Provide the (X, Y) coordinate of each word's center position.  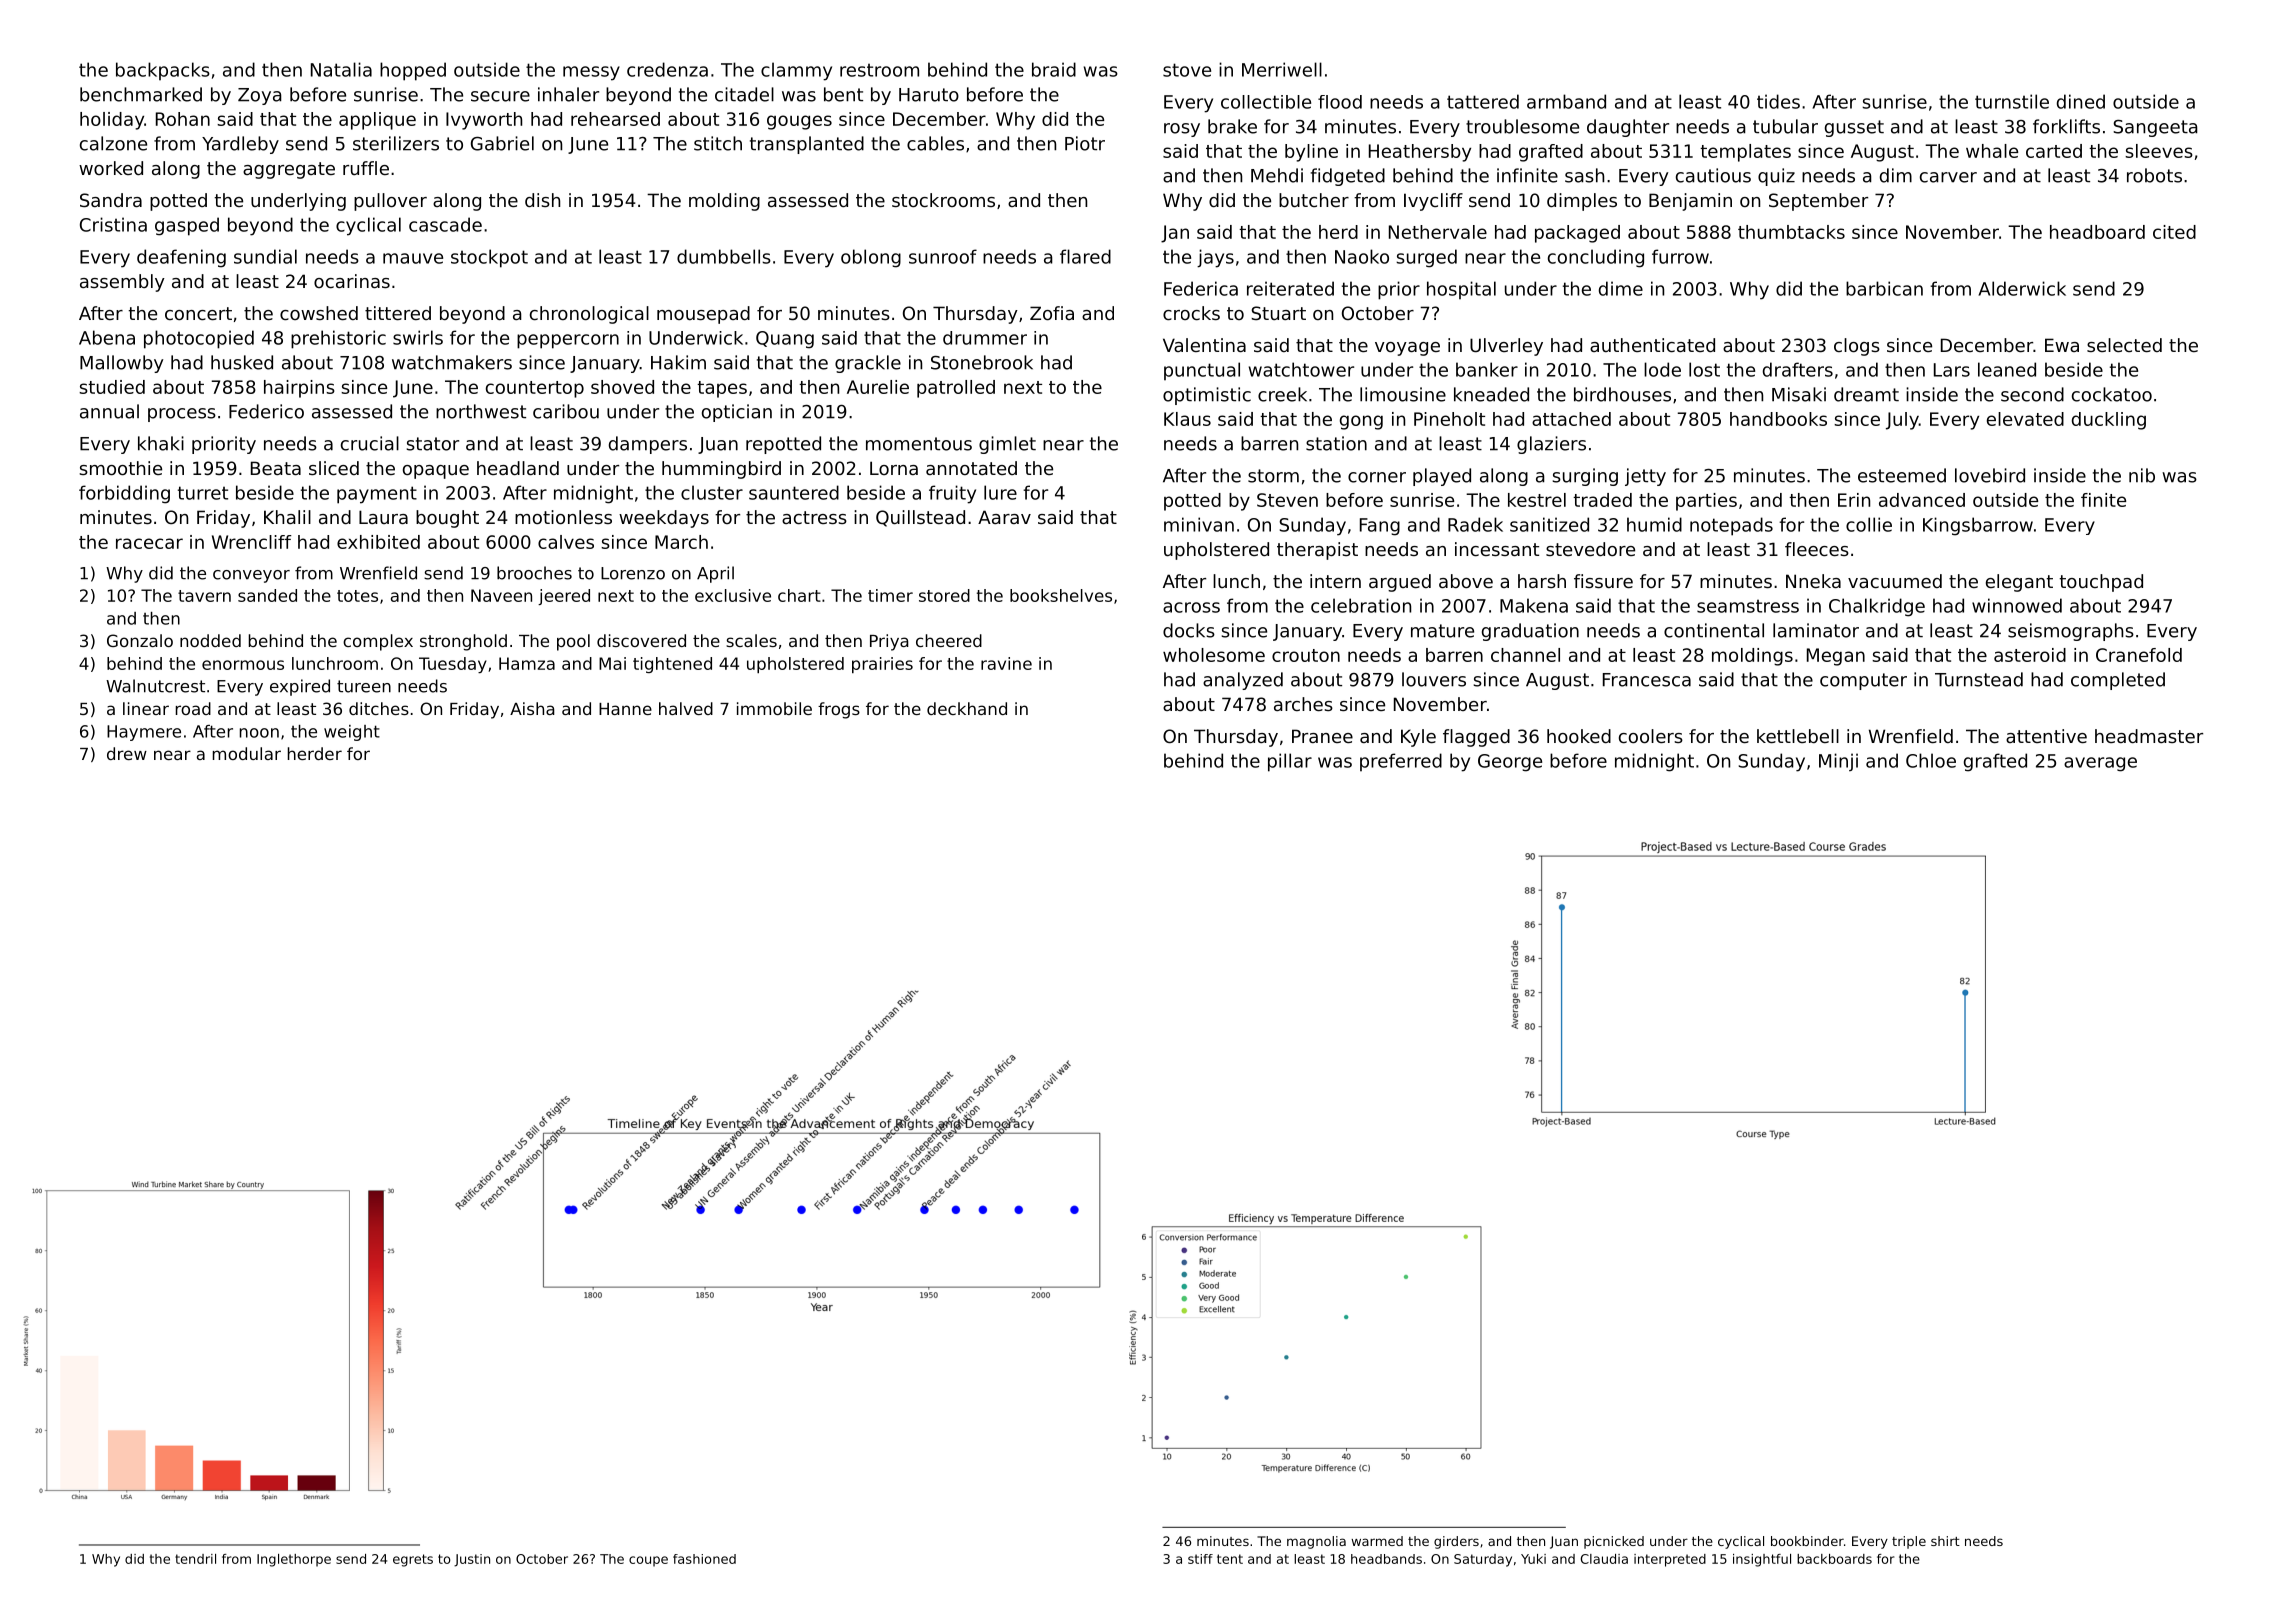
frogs (839, 710)
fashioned (704, 1559)
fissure (1603, 581)
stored (944, 595)
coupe (648, 1561)
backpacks (163, 71)
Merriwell (1282, 69)
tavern (204, 596)
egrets (413, 1560)
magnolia (1316, 1542)
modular (247, 753)
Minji (1838, 762)
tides (1778, 101)
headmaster (2149, 736)
